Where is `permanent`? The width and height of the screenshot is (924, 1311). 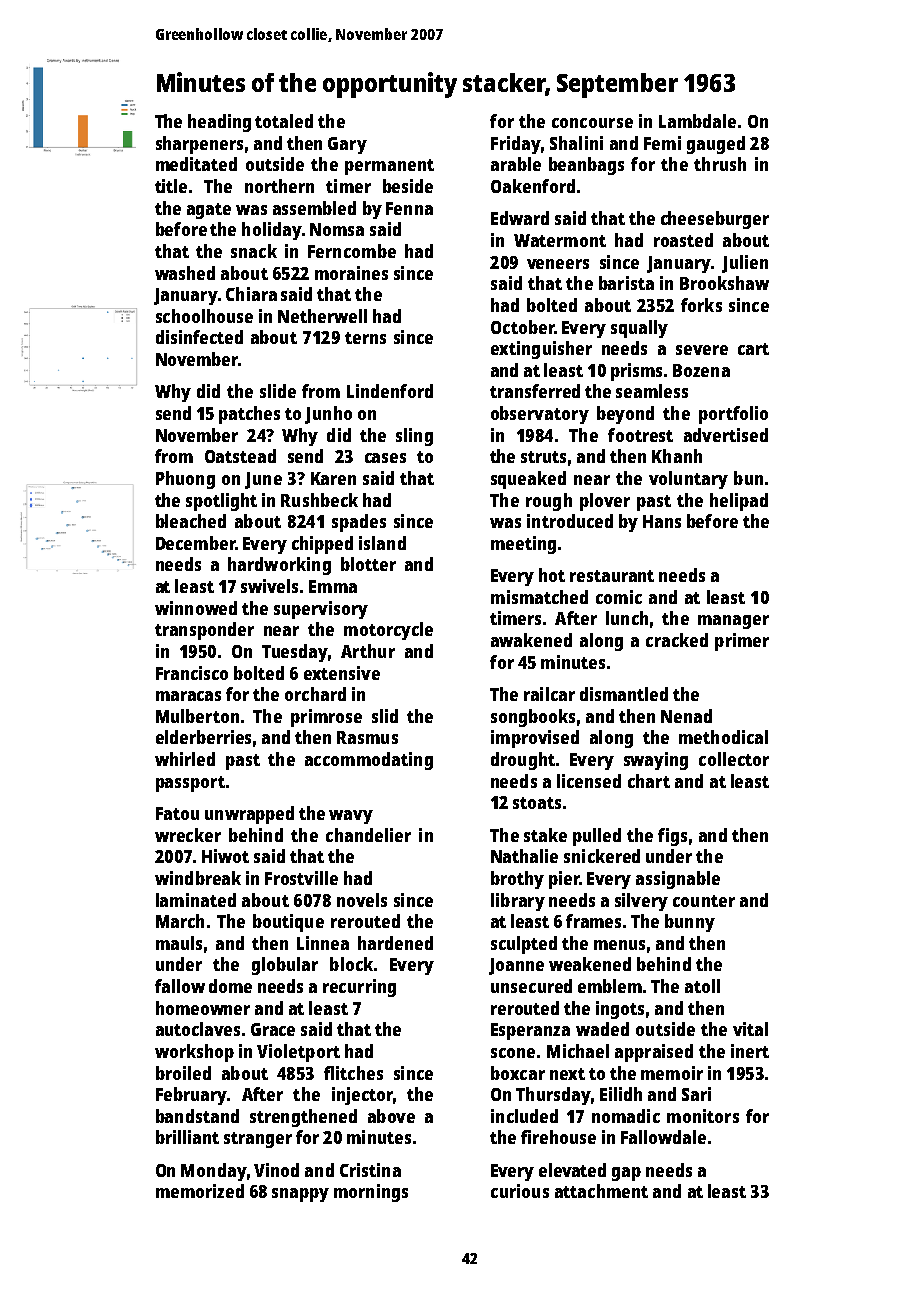
permanent is located at coordinates (389, 167).
